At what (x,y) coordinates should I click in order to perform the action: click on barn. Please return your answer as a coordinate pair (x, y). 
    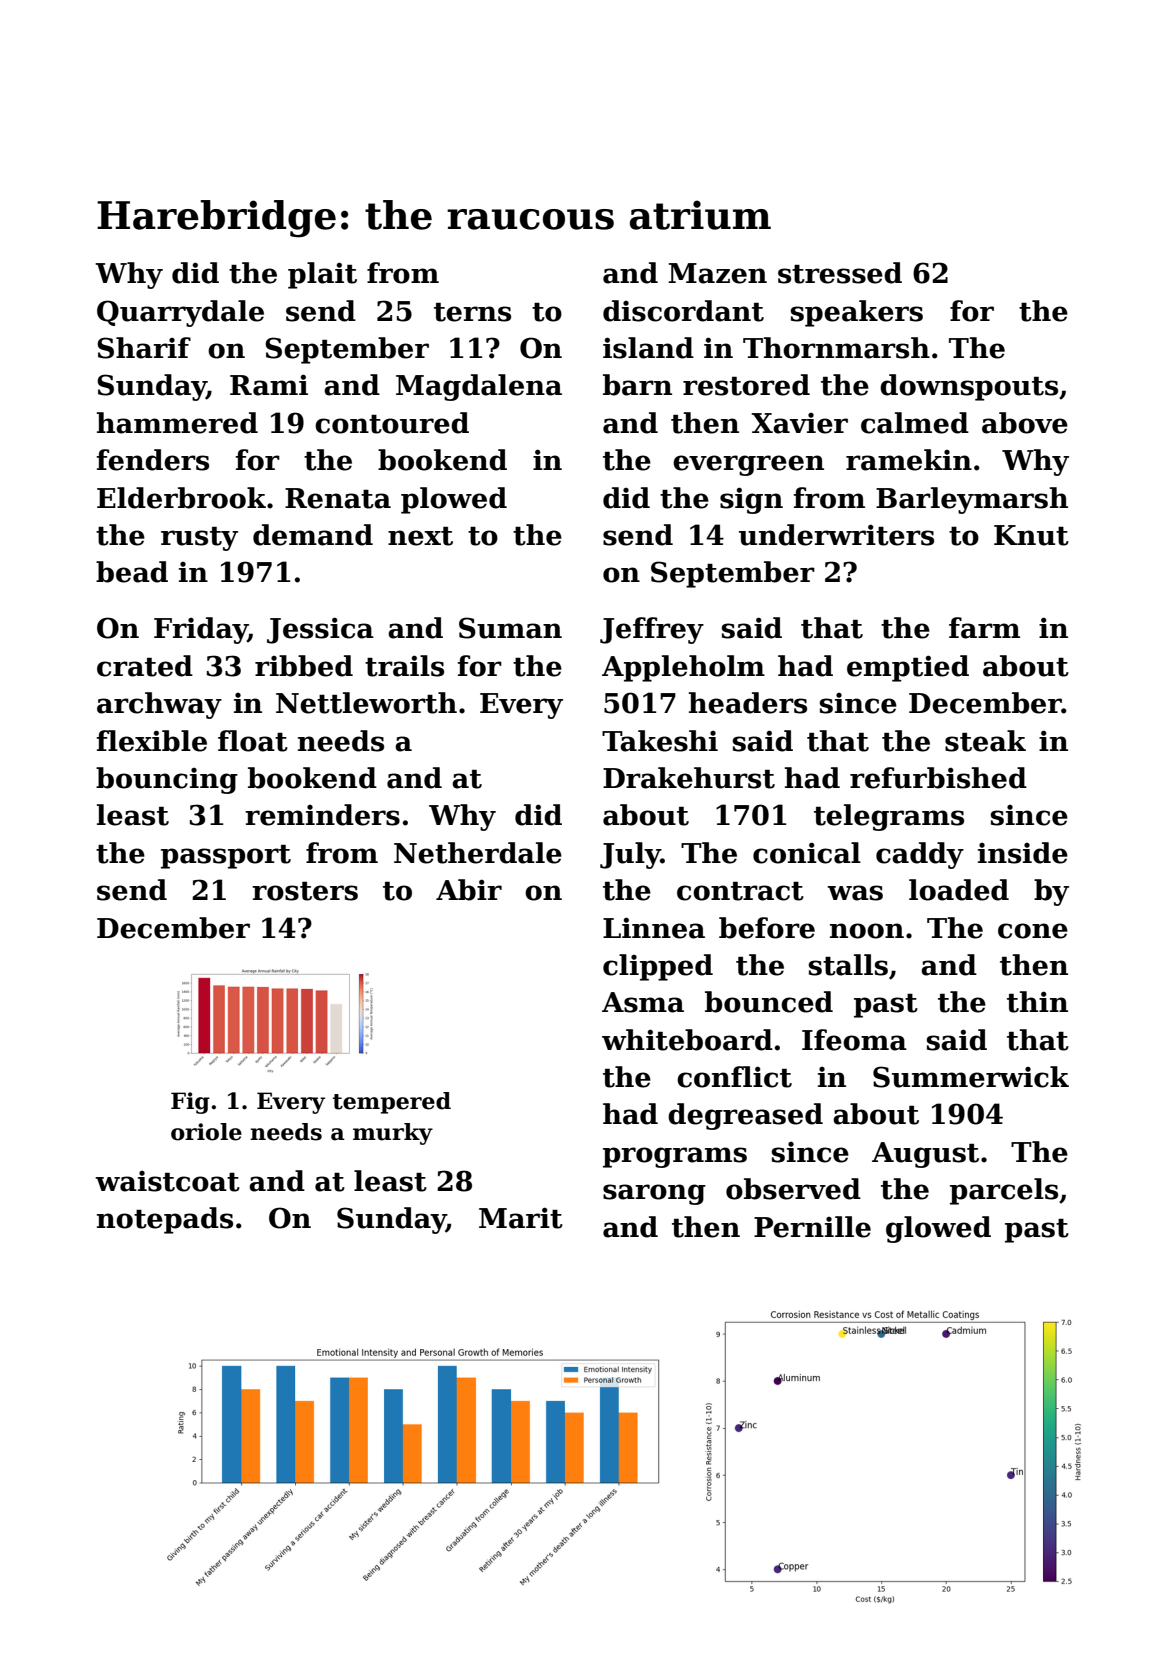
    Looking at the image, I should click on (637, 385).
